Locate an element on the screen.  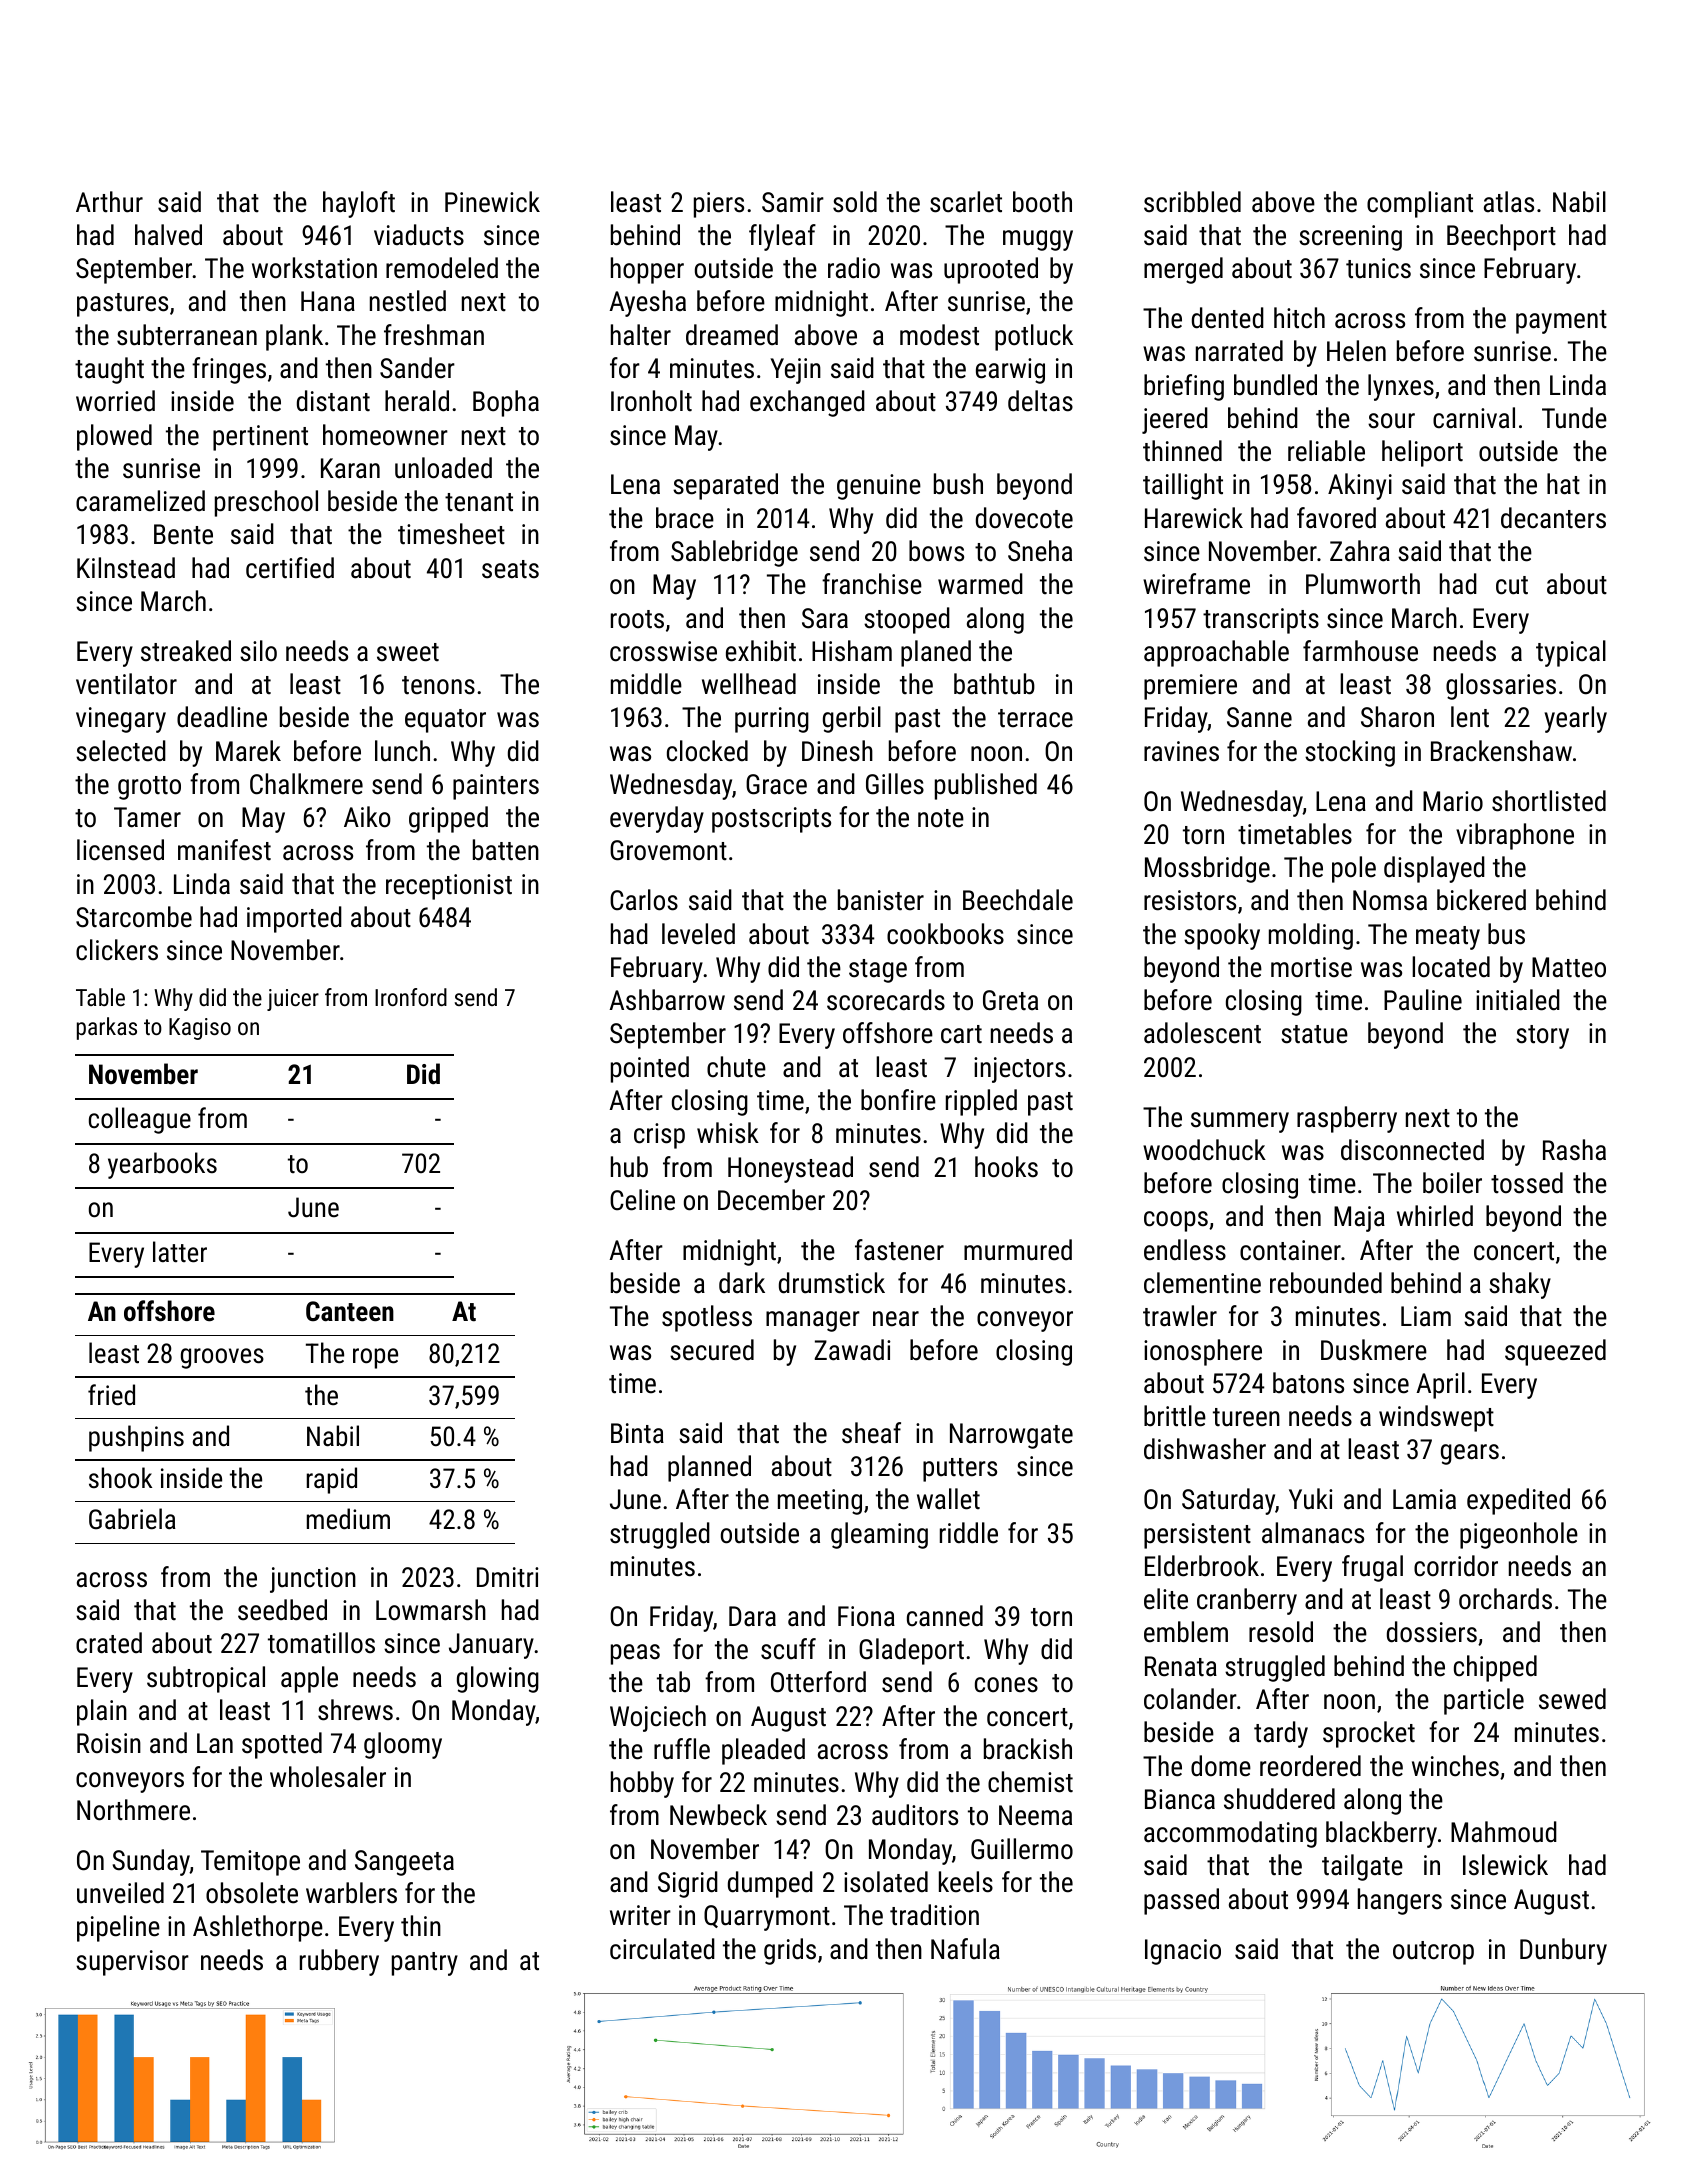
hayloft is located at coordinates (359, 204).
